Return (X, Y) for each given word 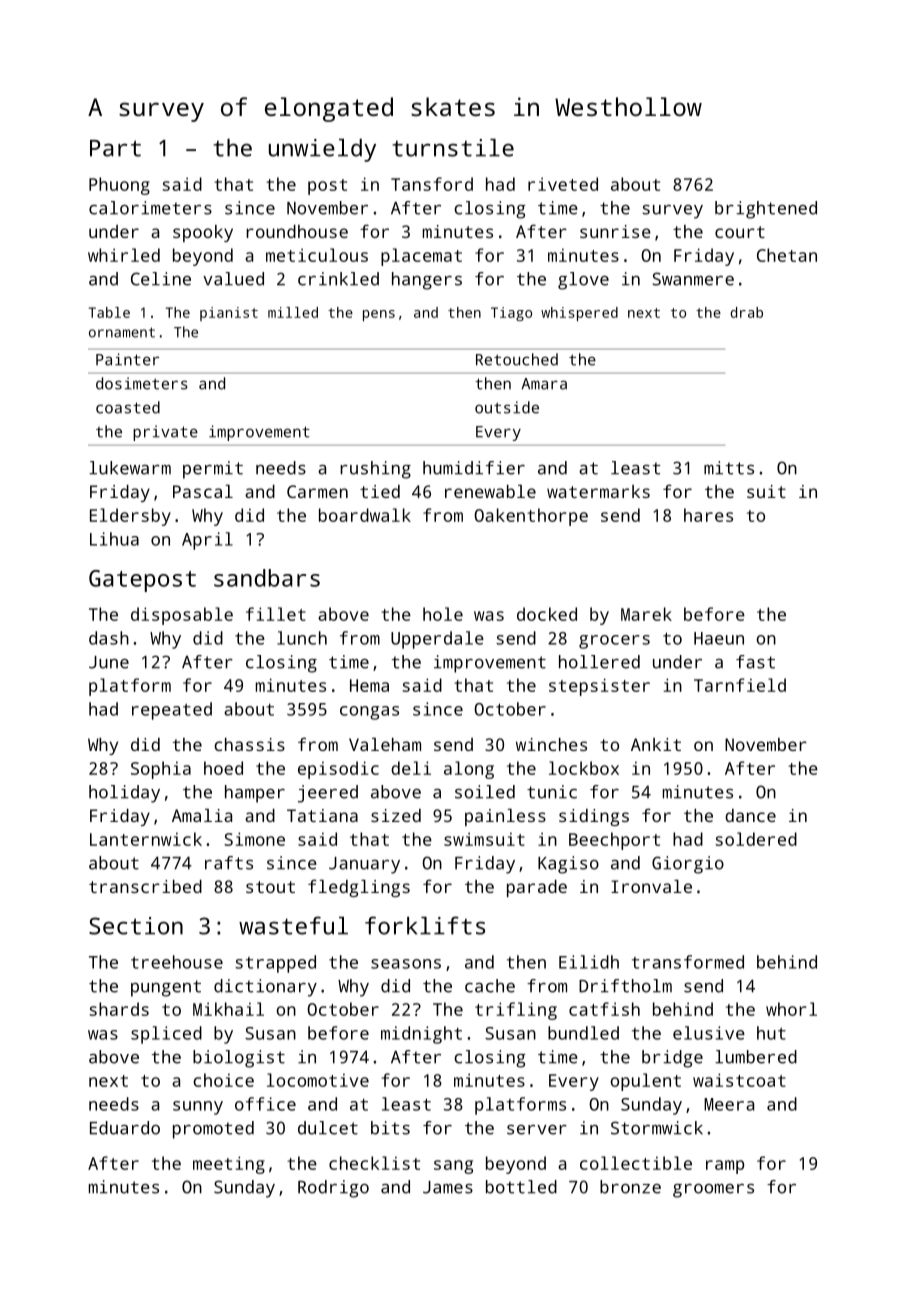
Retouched (517, 359)
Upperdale (437, 640)
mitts (729, 468)
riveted (563, 184)
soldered (756, 839)
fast (755, 662)
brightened (766, 210)
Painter (127, 359)
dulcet (328, 1128)
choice (223, 1080)
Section (136, 926)
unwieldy (322, 150)
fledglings (359, 888)
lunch (302, 638)
